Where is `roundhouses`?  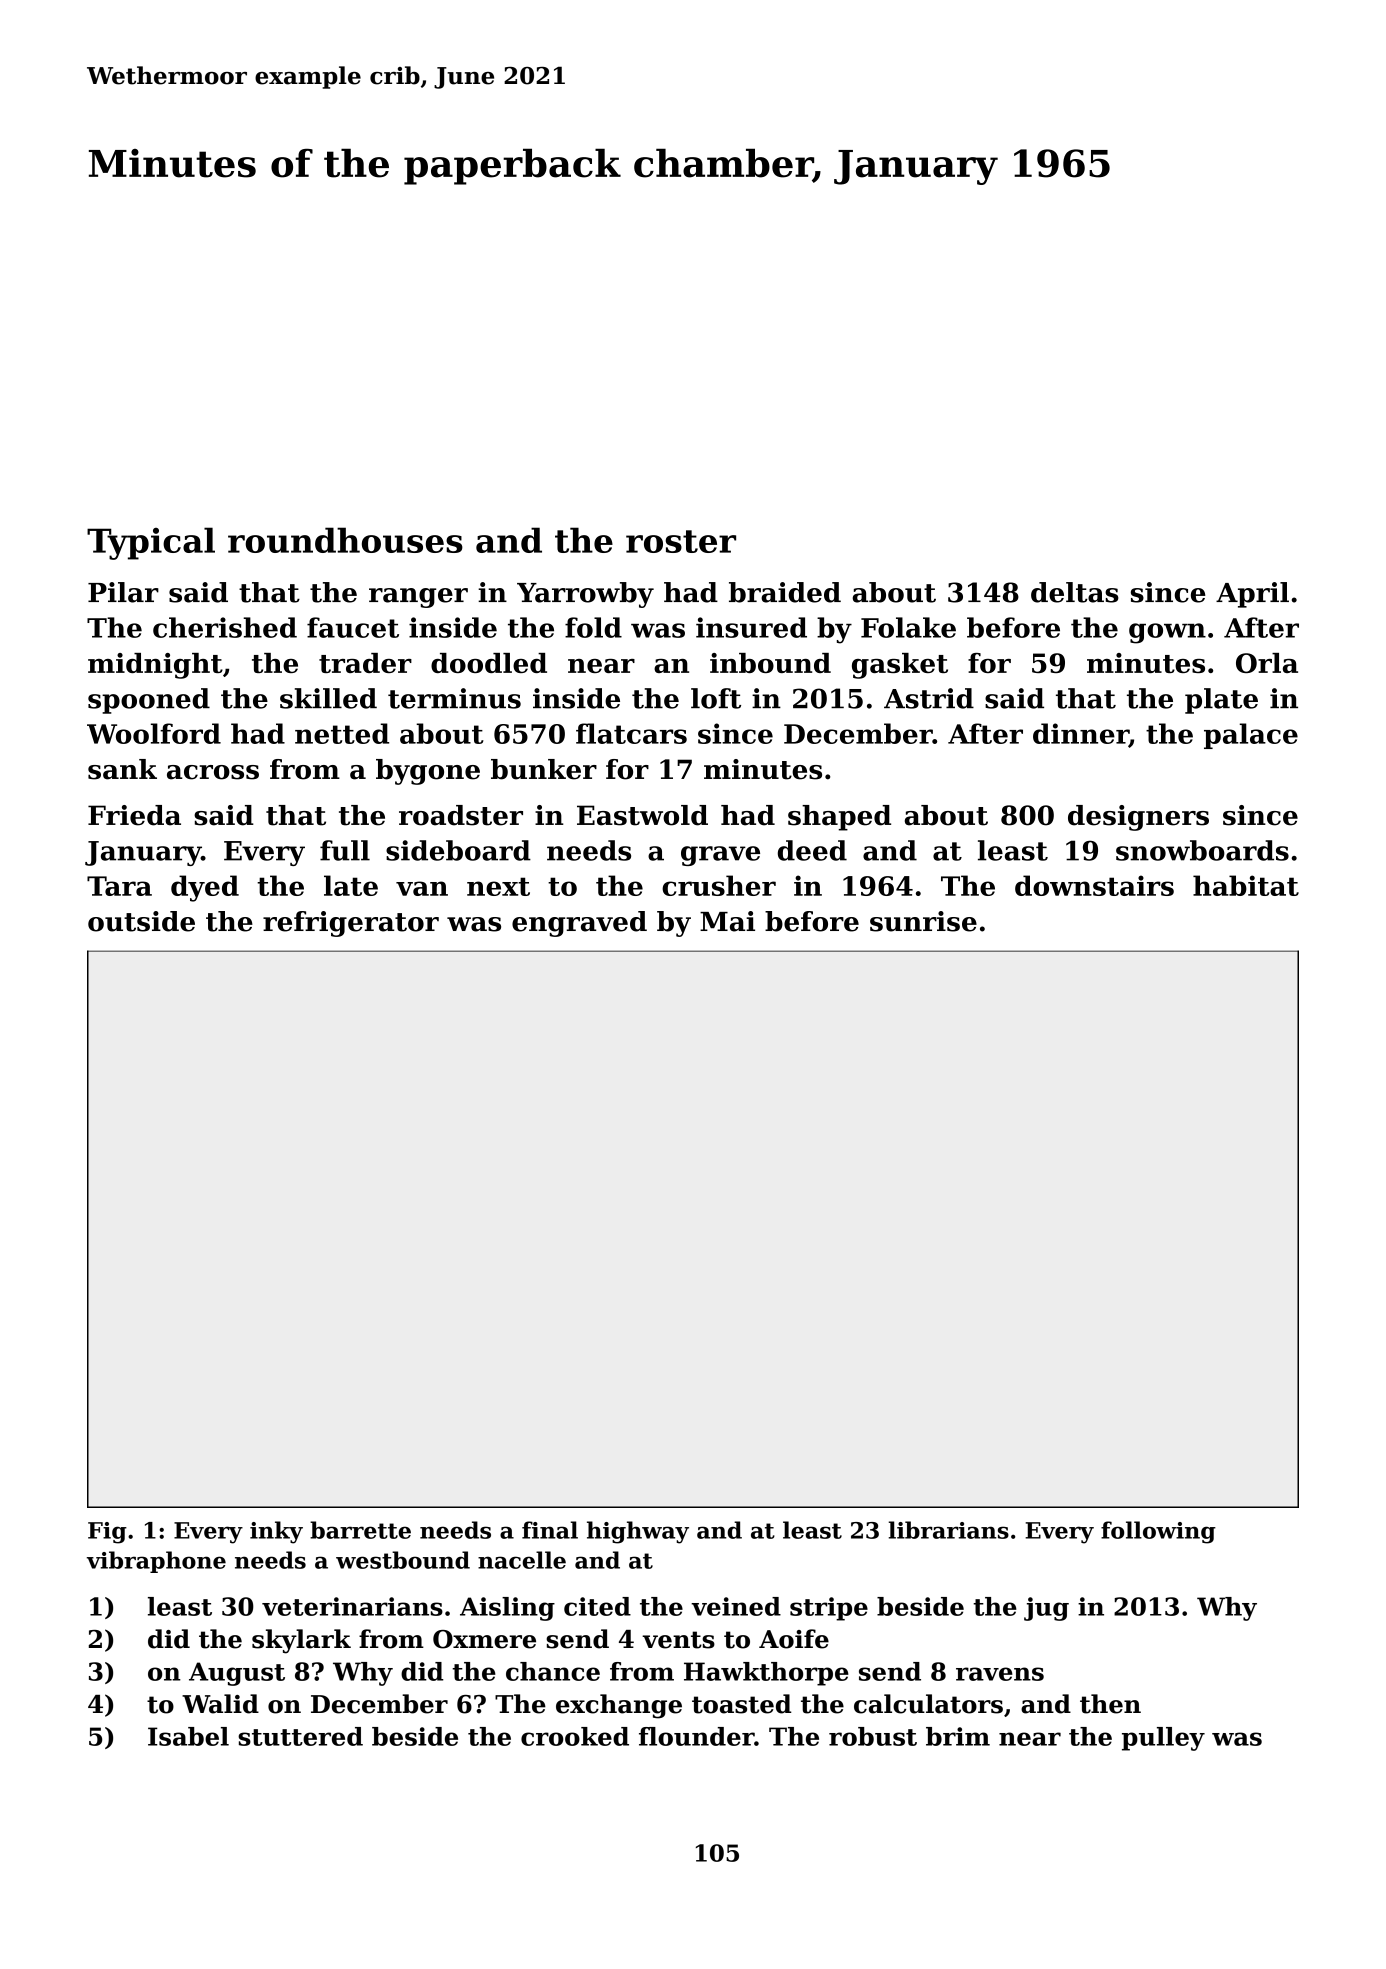
roundhouses is located at coordinates (345, 540).
